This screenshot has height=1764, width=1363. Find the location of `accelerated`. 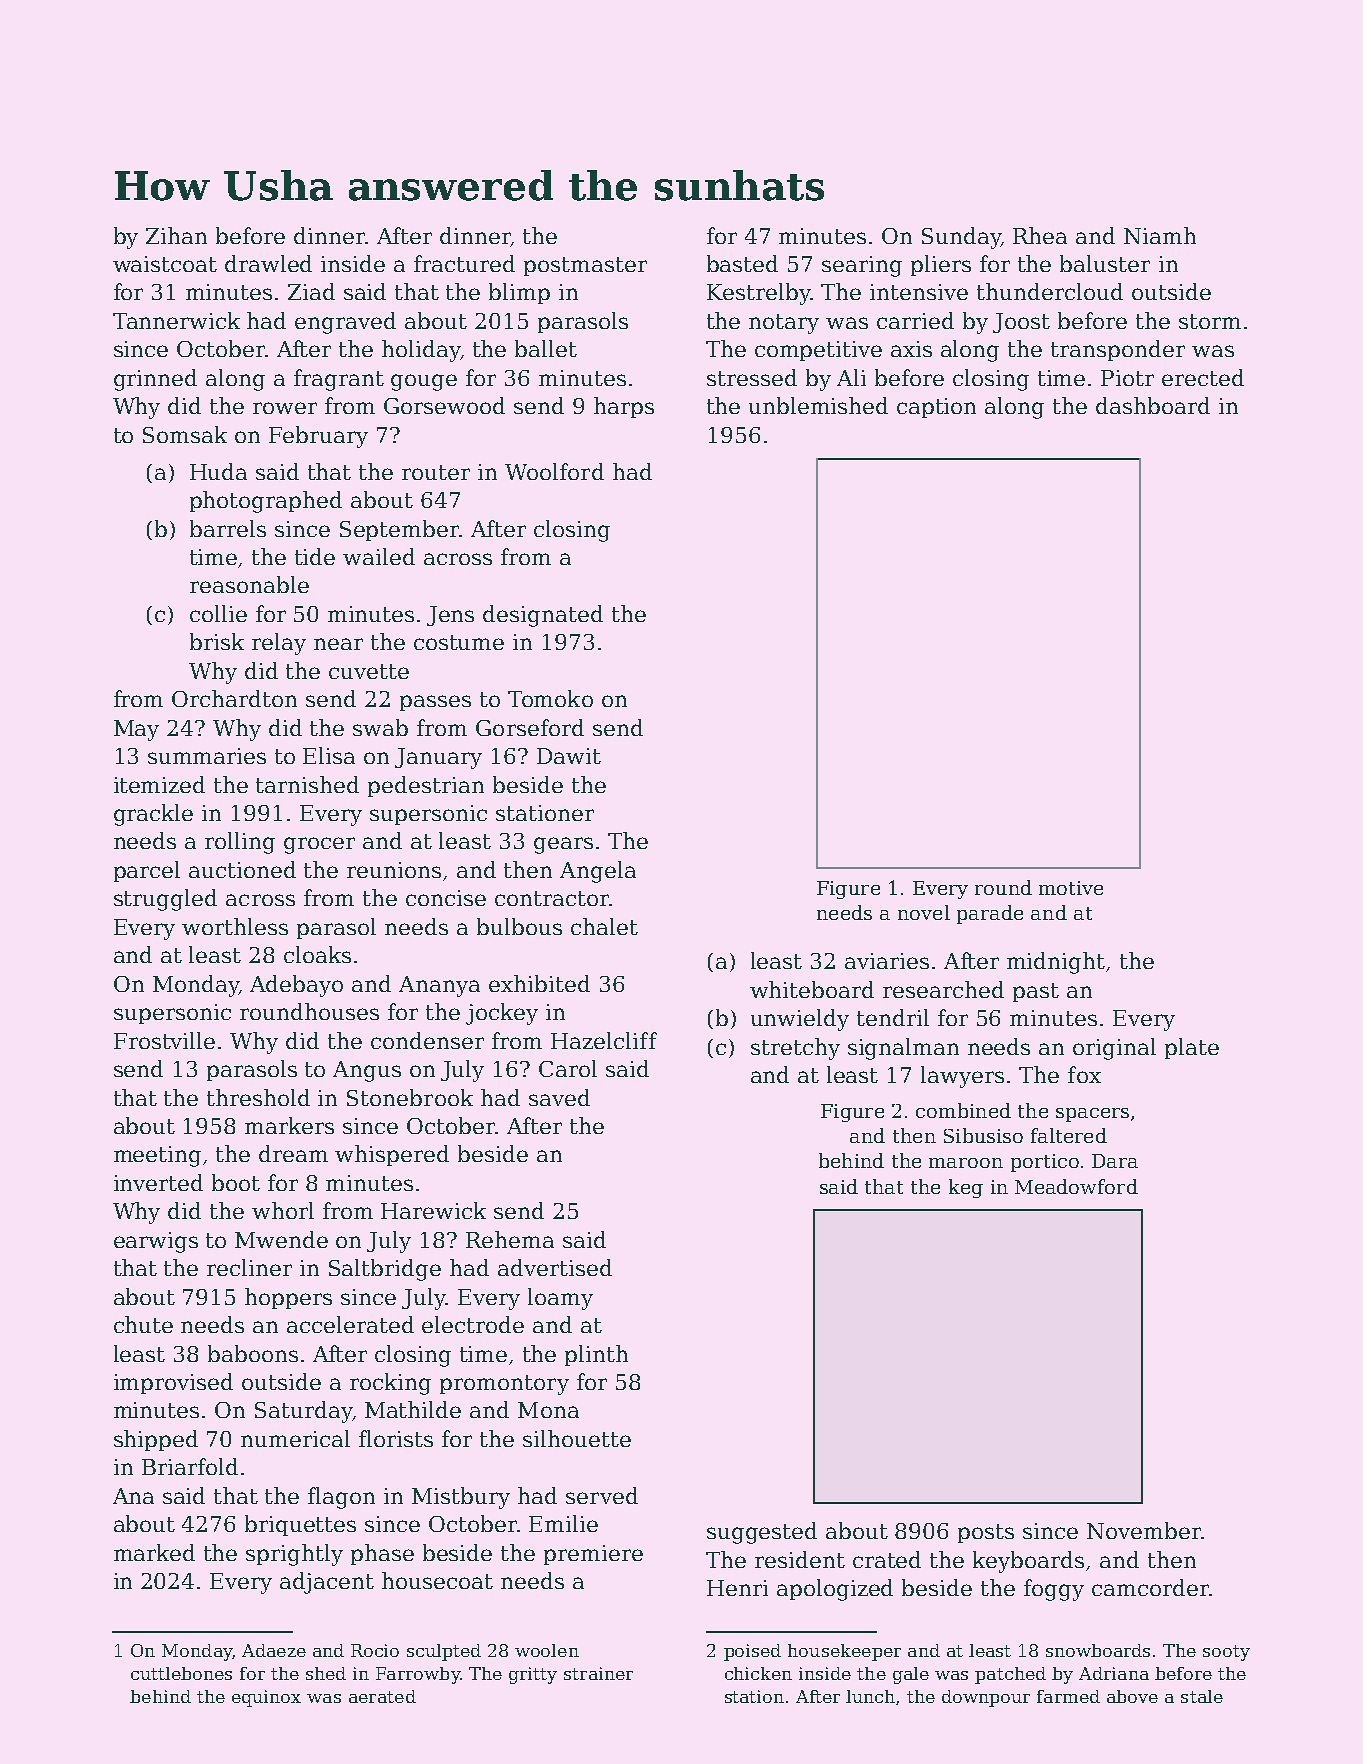

accelerated is located at coordinates (350, 1324).
